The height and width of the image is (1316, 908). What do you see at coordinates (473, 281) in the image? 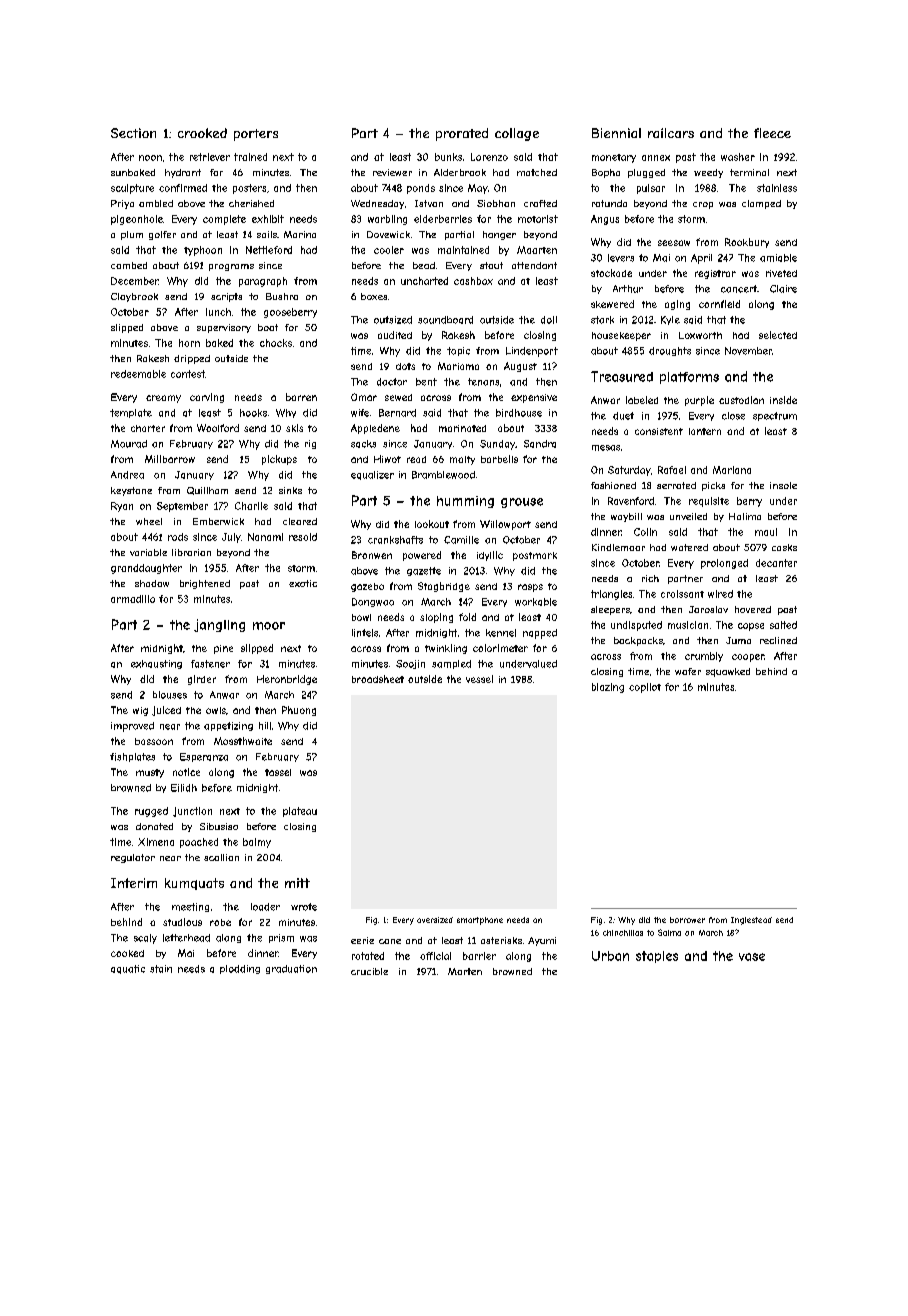
I see `cashbox` at bounding box center [473, 281].
